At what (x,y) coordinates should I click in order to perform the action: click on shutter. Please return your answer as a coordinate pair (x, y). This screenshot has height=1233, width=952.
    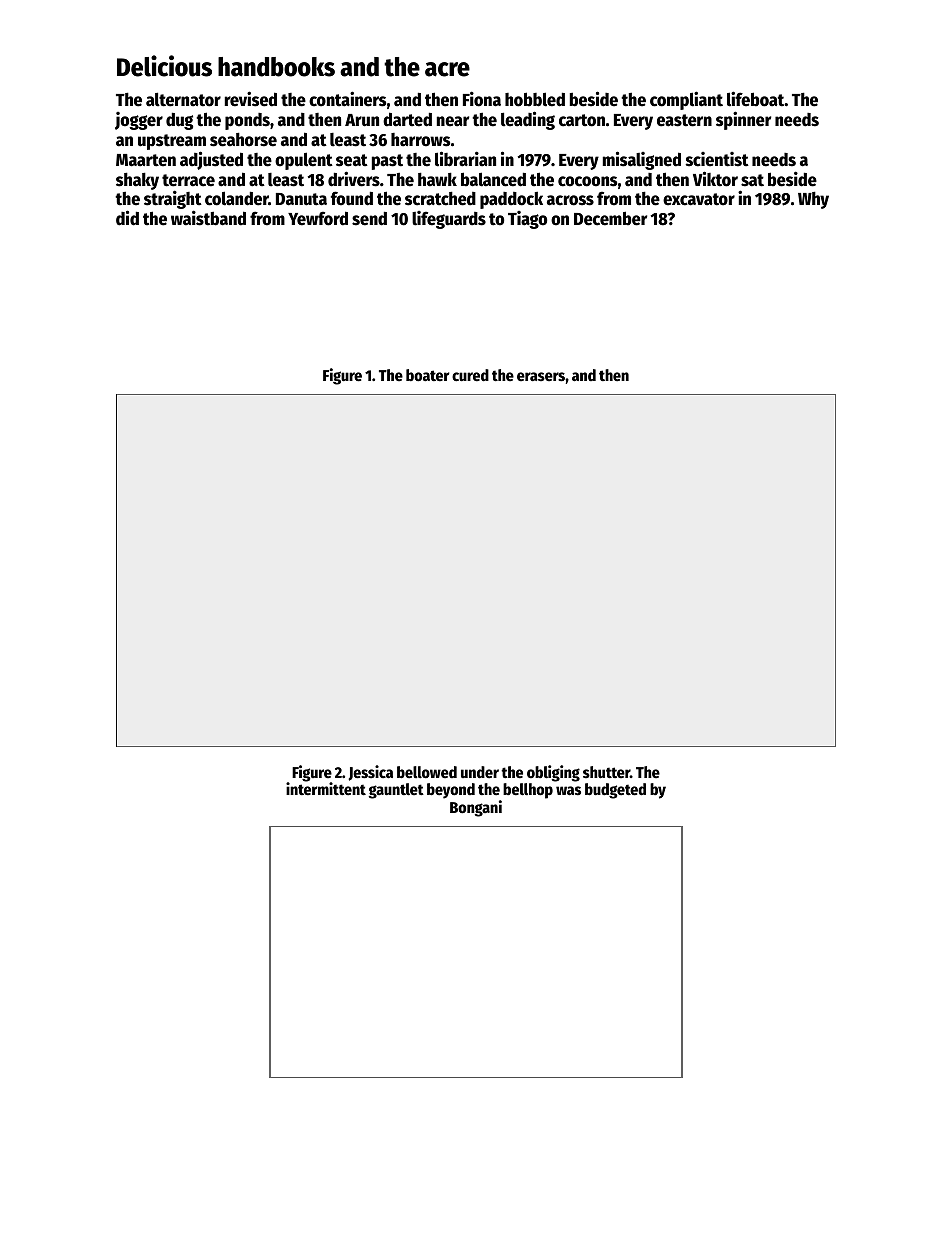
    Looking at the image, I should click on (606, 772).
